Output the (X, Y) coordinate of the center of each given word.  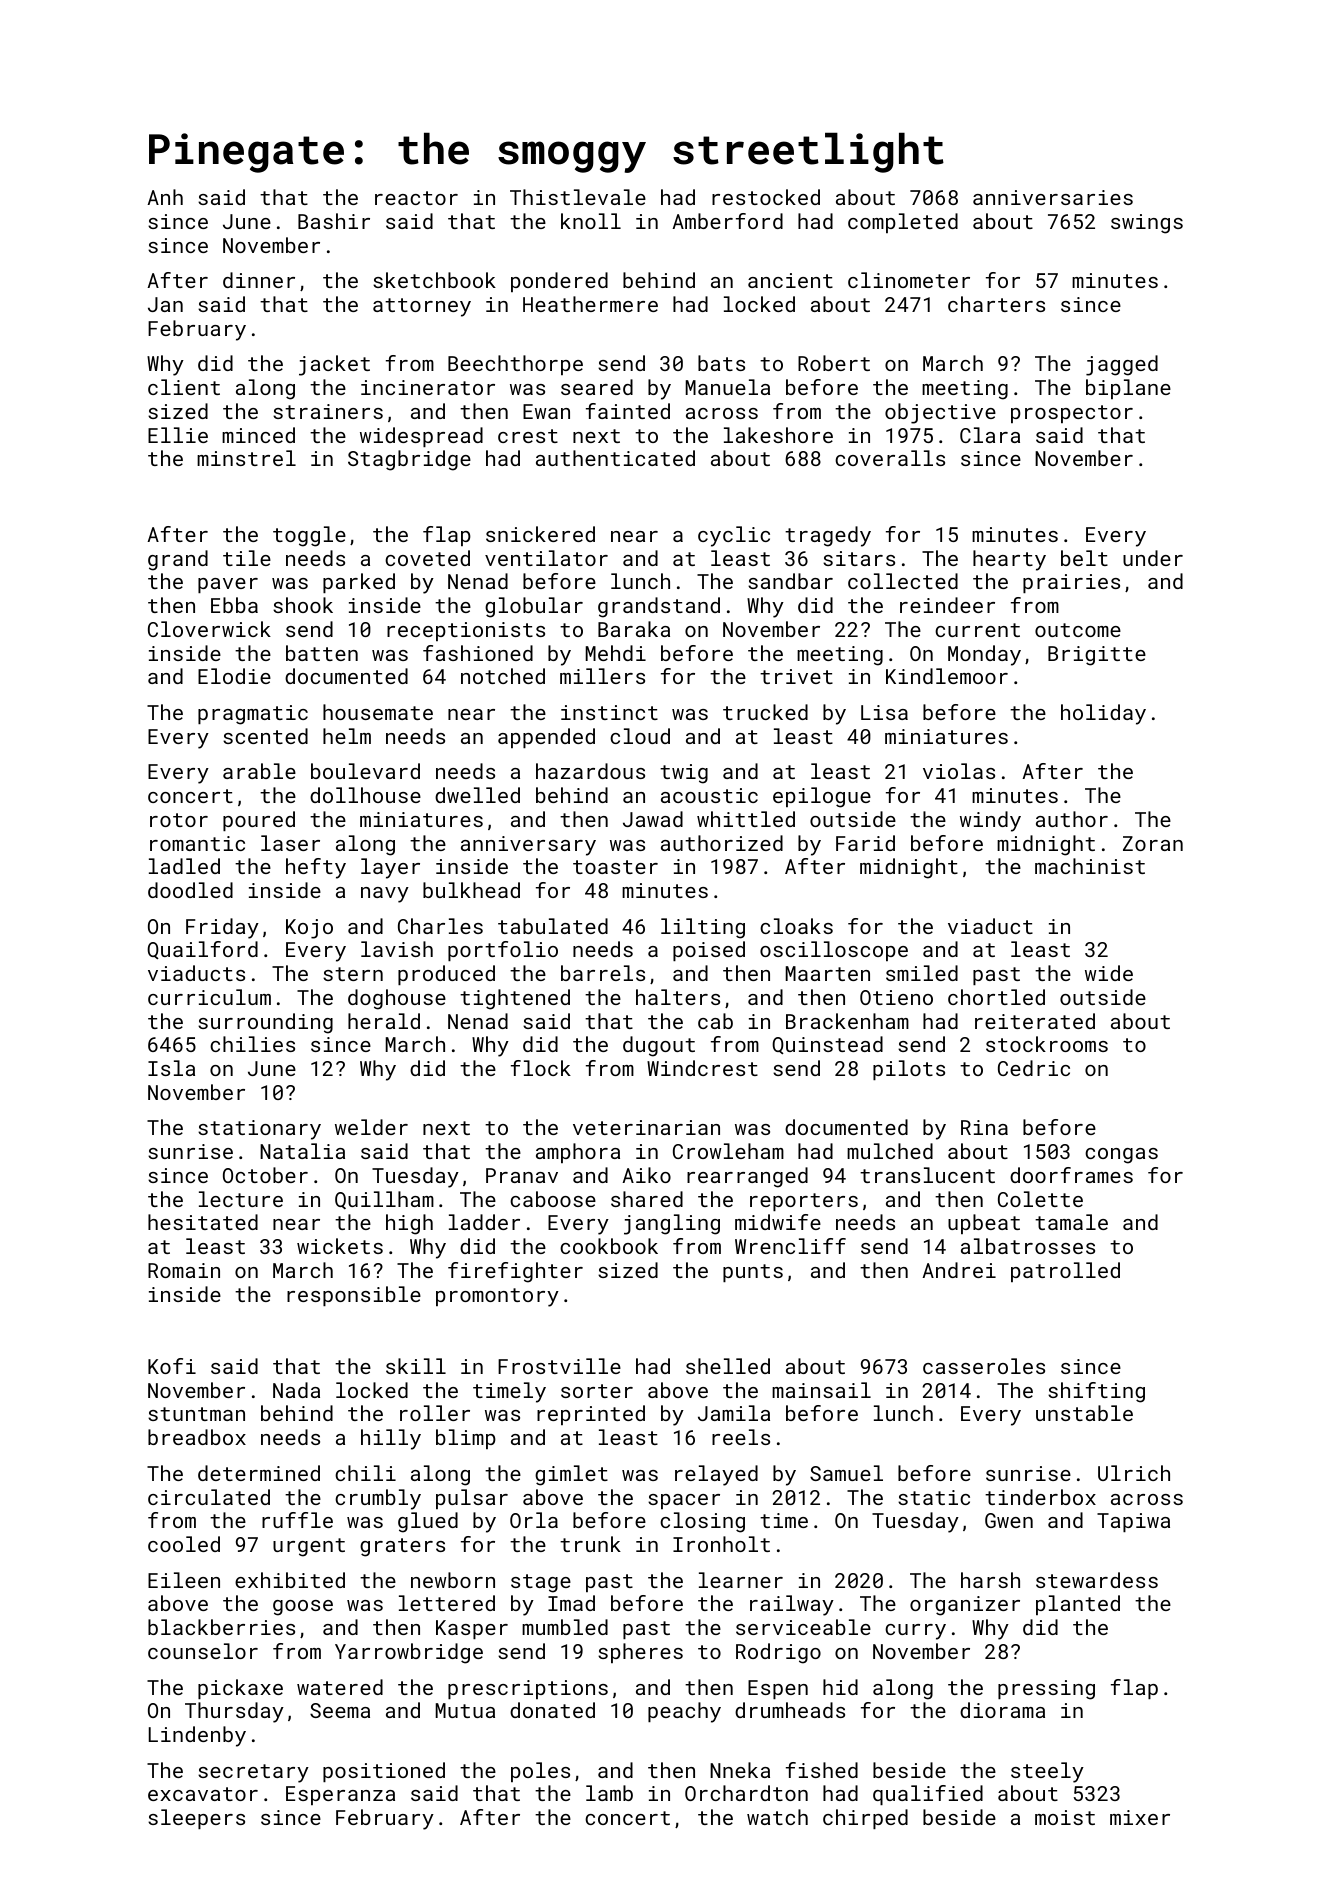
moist (1065, 1817)
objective (940, 413)
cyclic (734, 536)
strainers (328, 411)
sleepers (196, 1819)
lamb (609, 1793)
